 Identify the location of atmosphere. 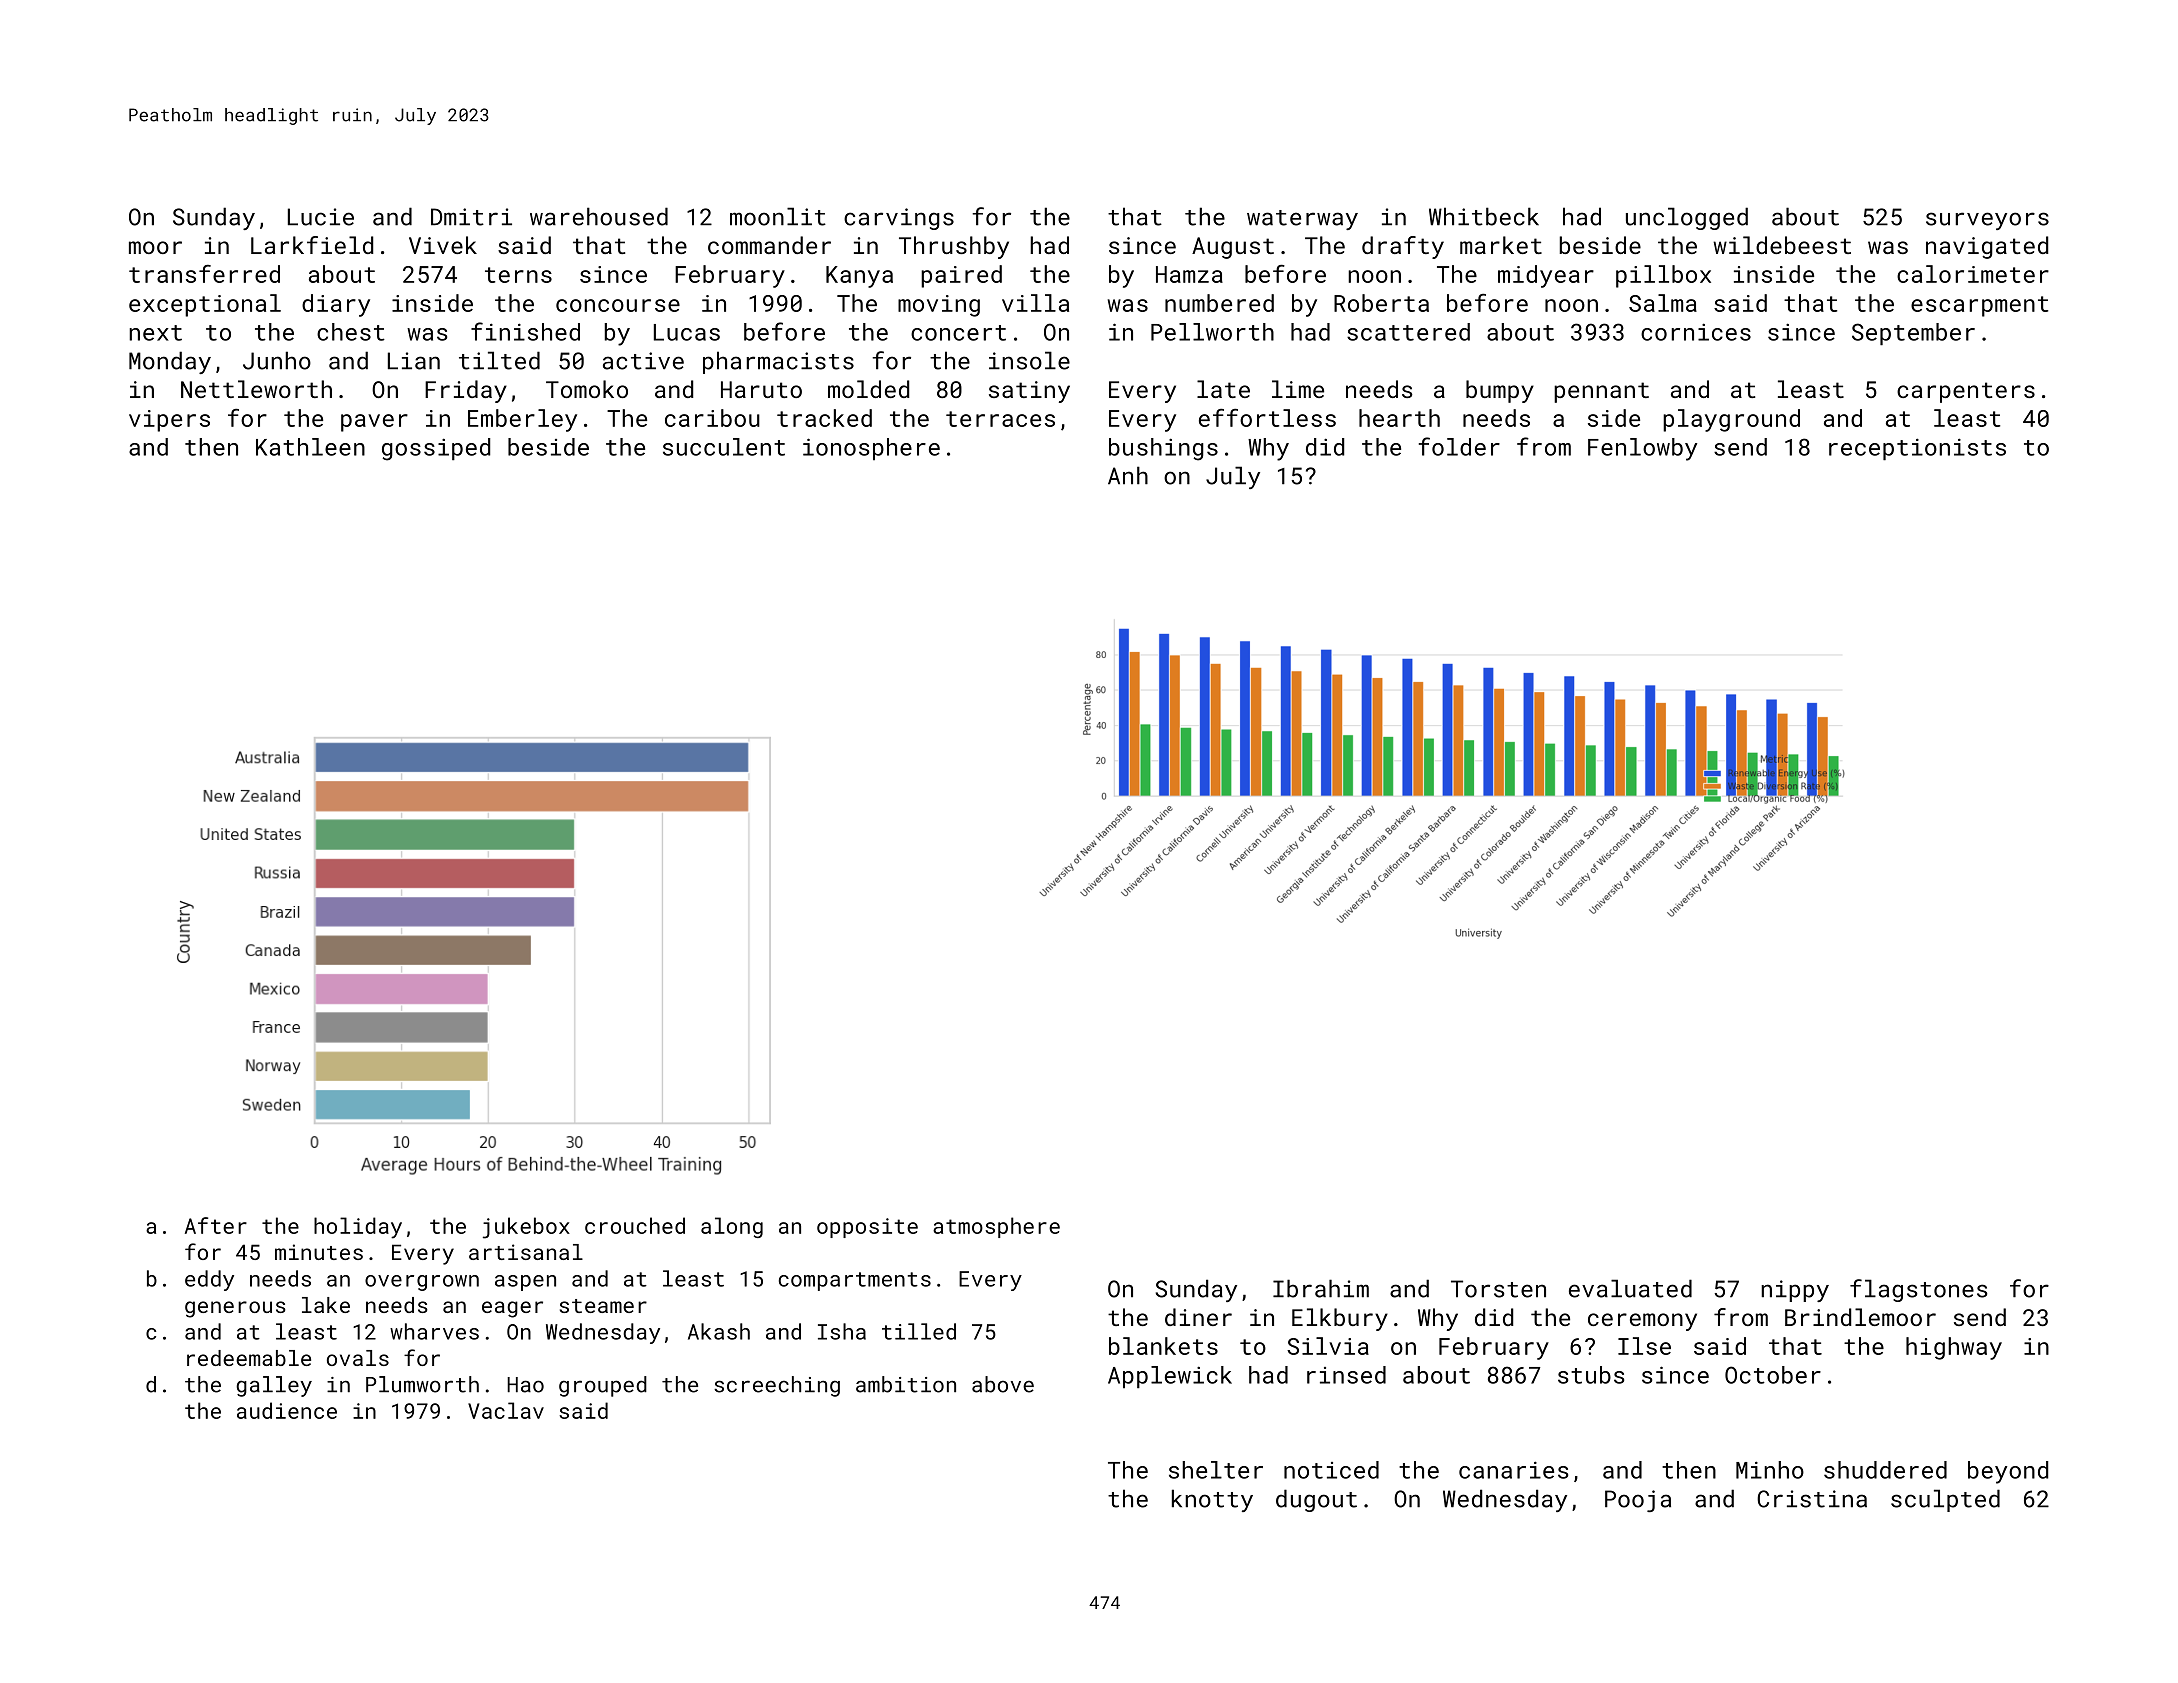
(996, 1227).
